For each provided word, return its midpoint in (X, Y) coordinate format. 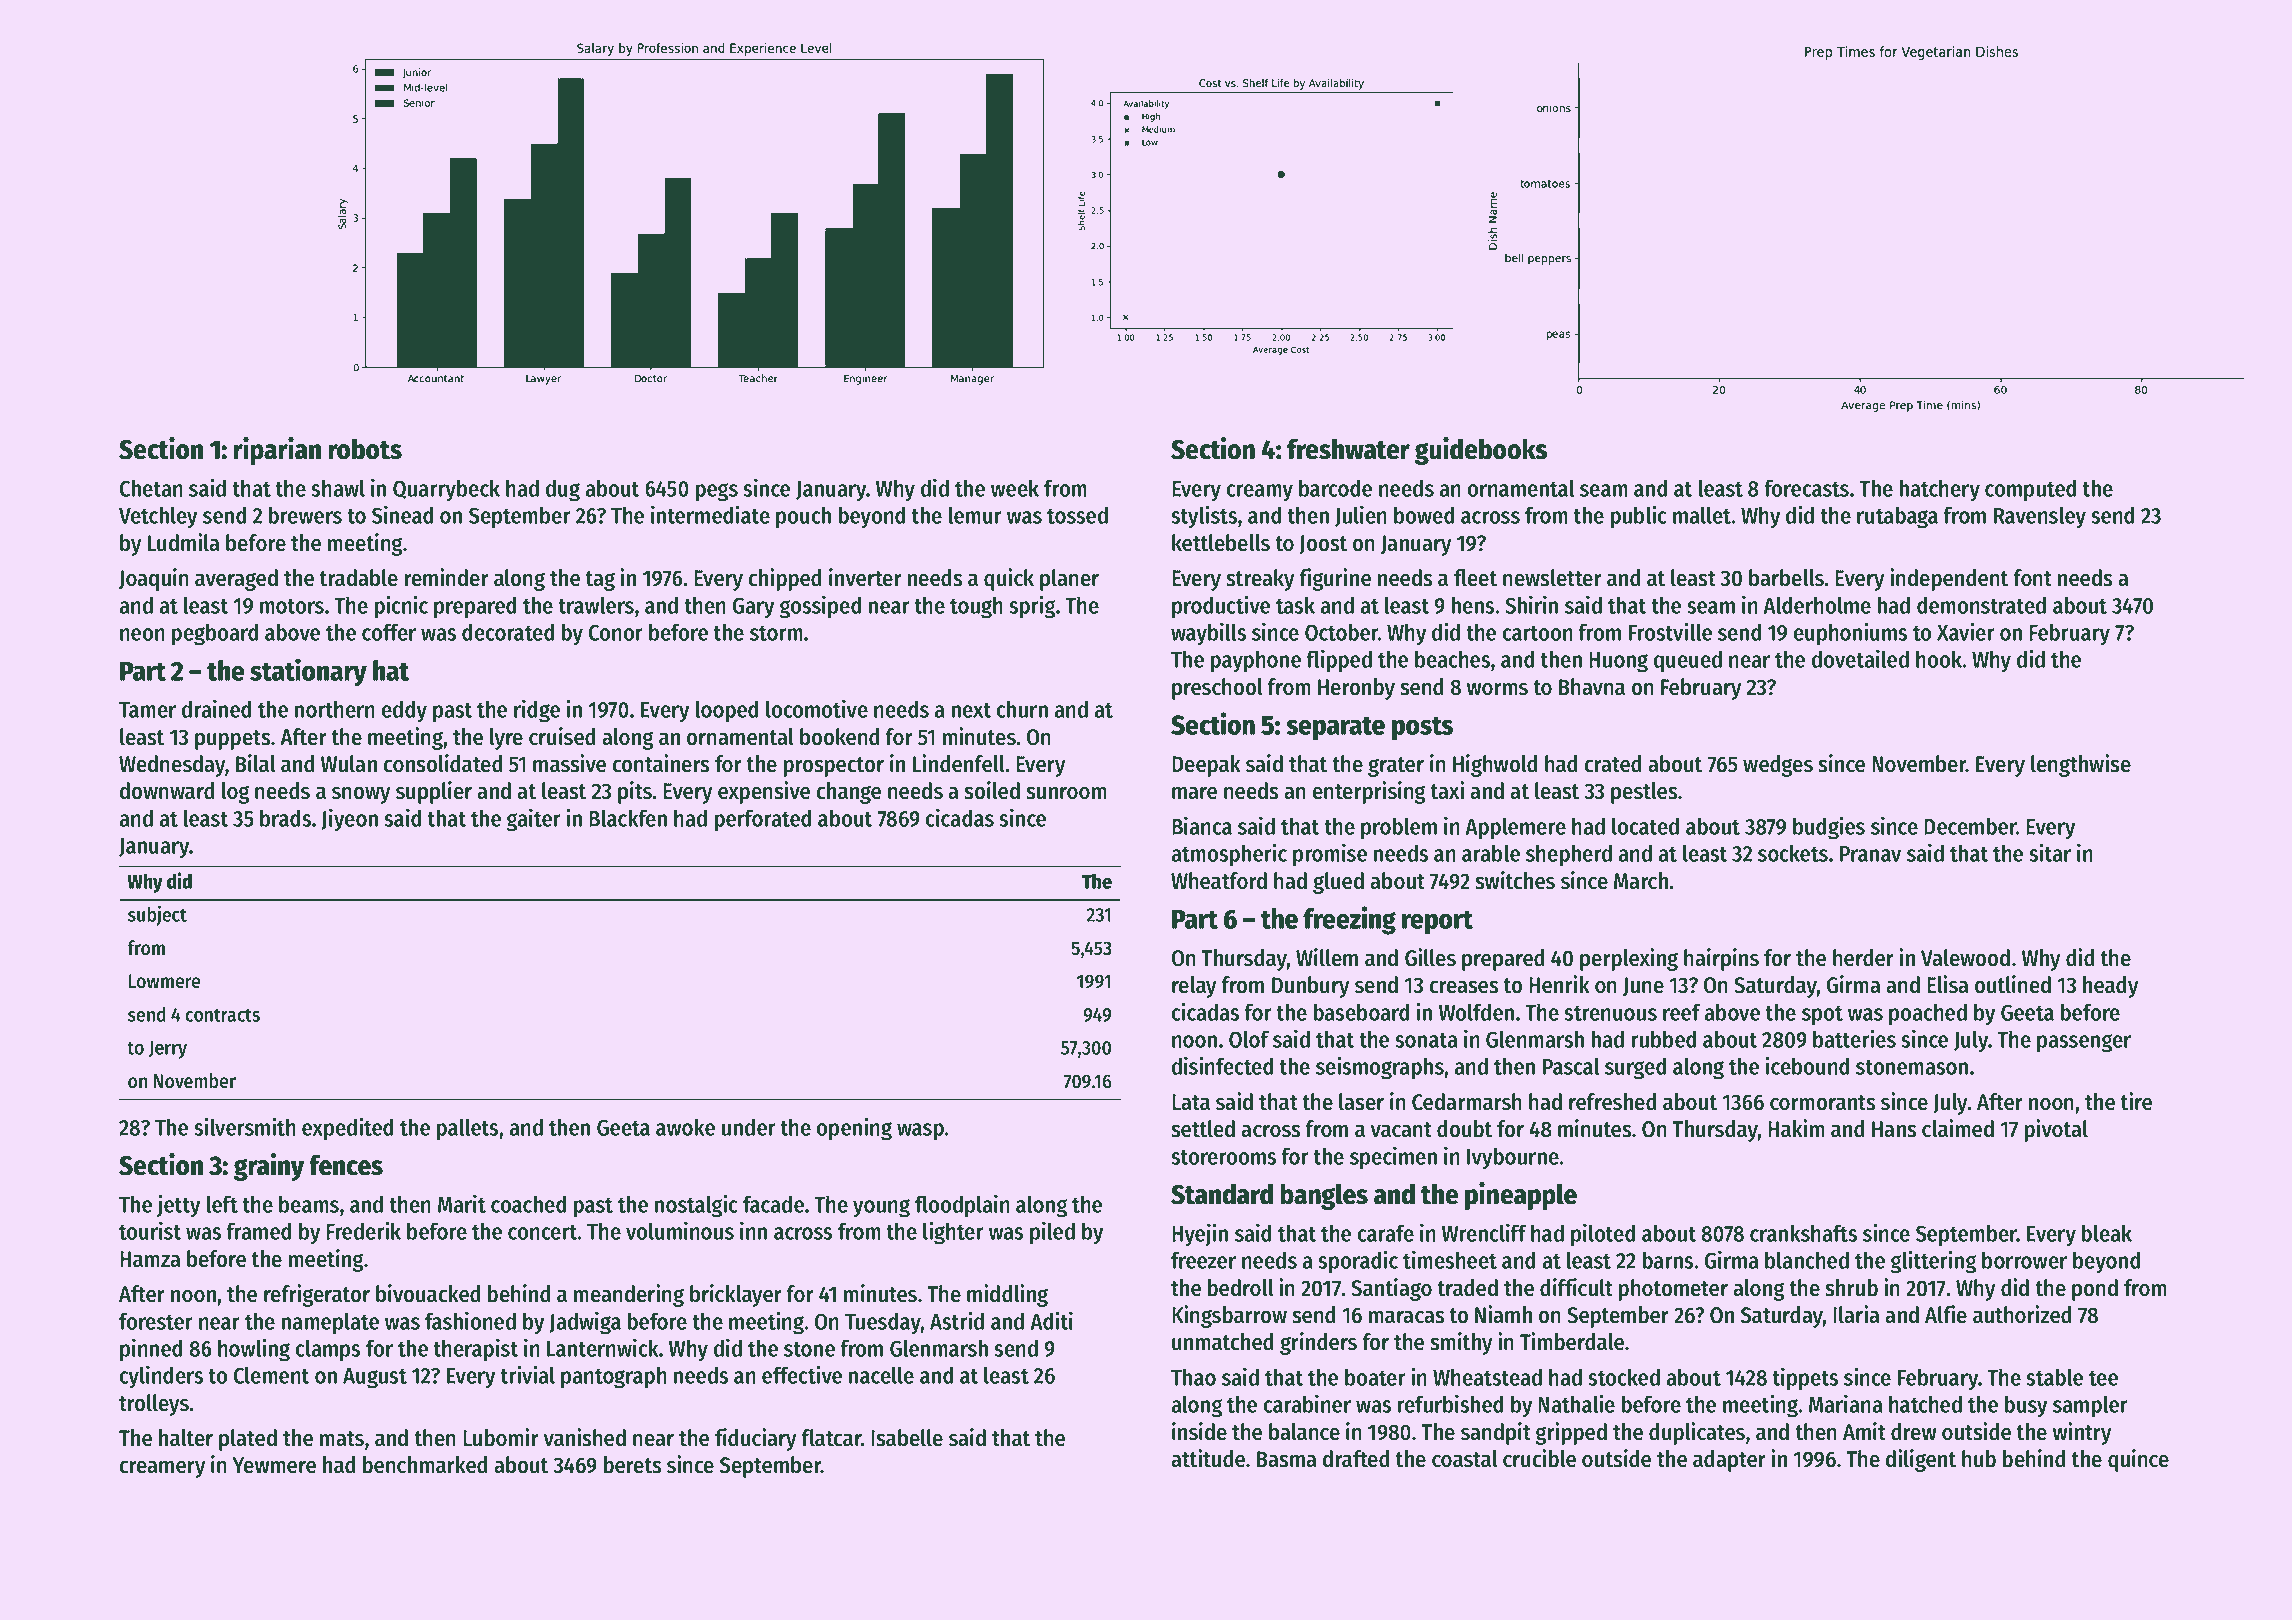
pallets (467, 1129)
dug (563, 490)
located (1645, 826)
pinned (151, 1350)
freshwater (1348, 449)
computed (2030, 490)
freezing (1349, 920)
